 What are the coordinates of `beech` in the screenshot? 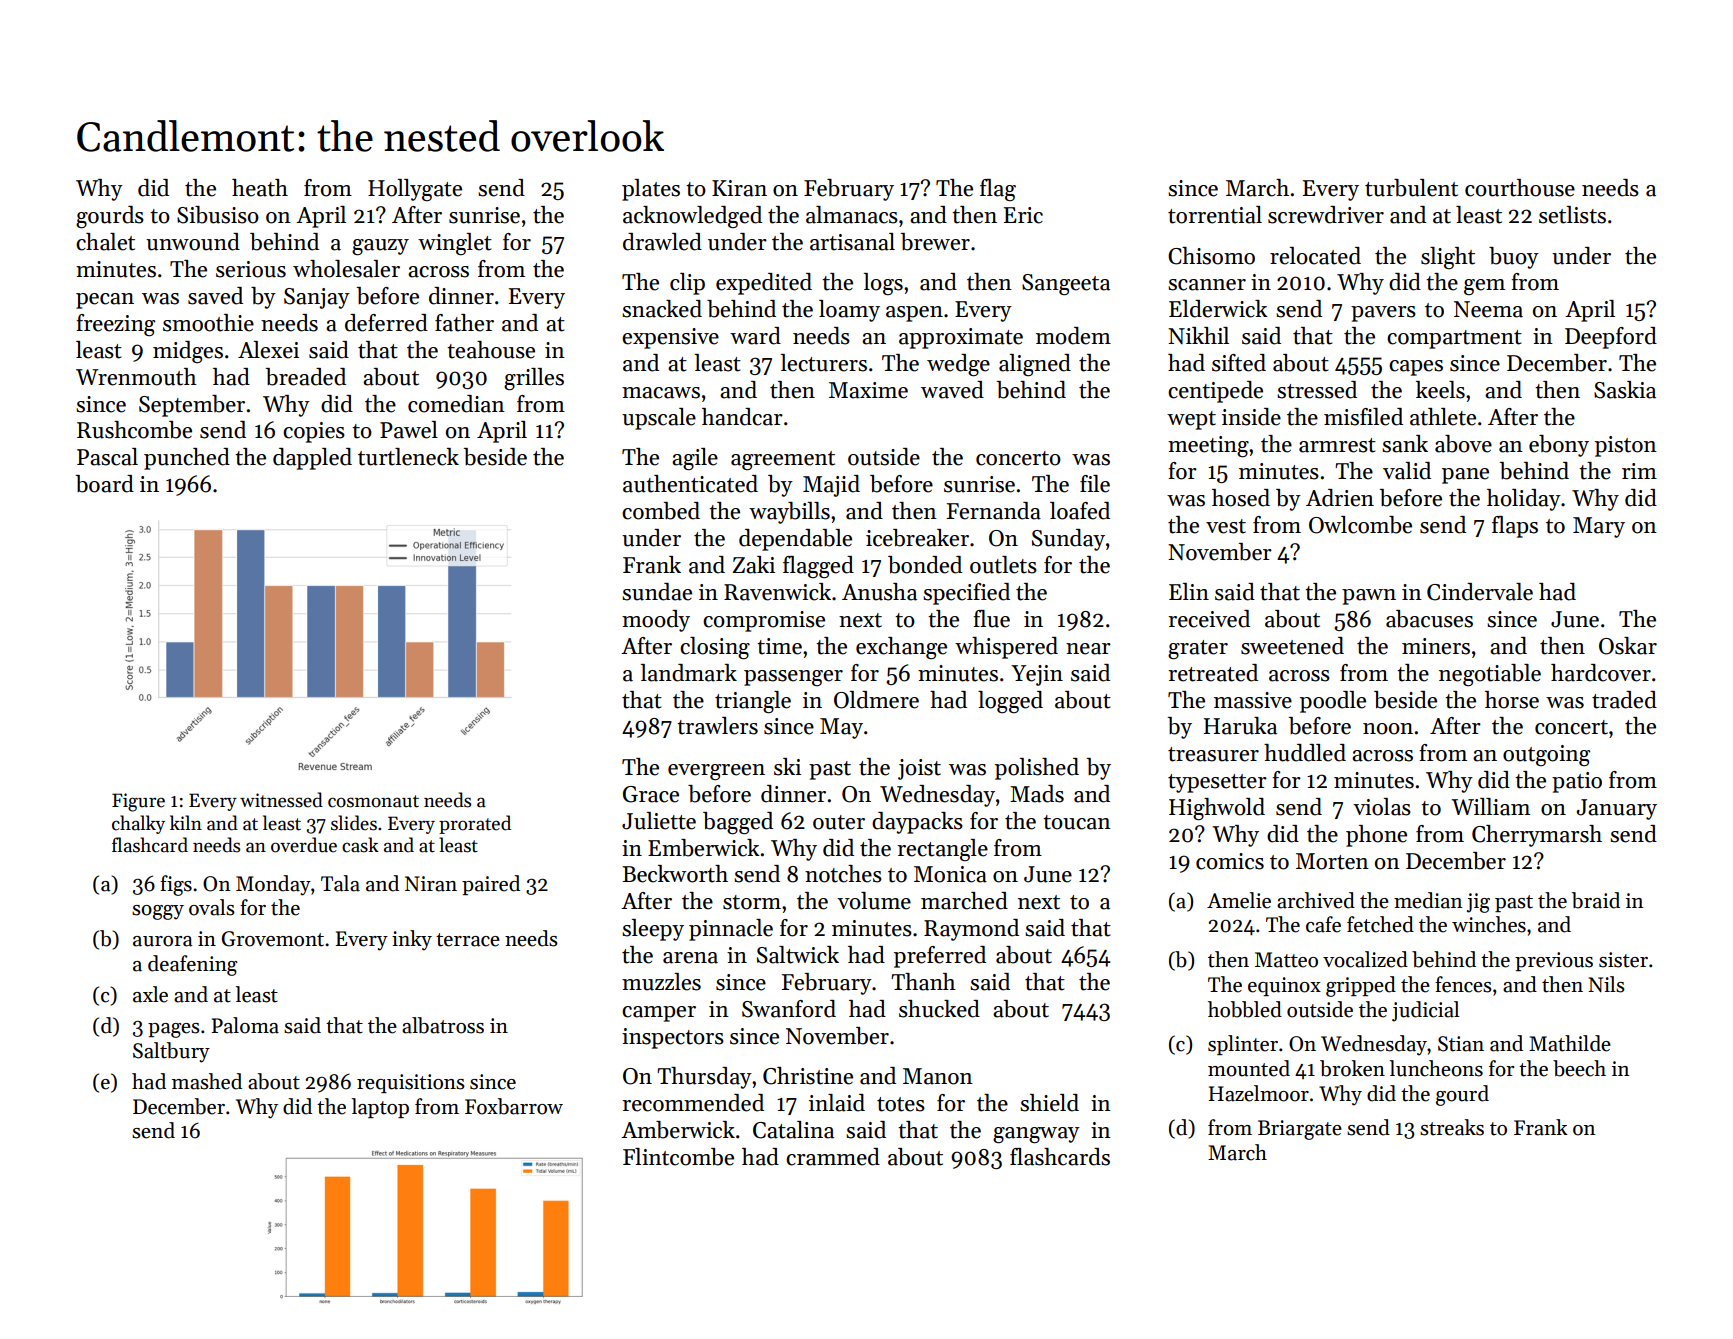 It's located at (1579, 1068).
